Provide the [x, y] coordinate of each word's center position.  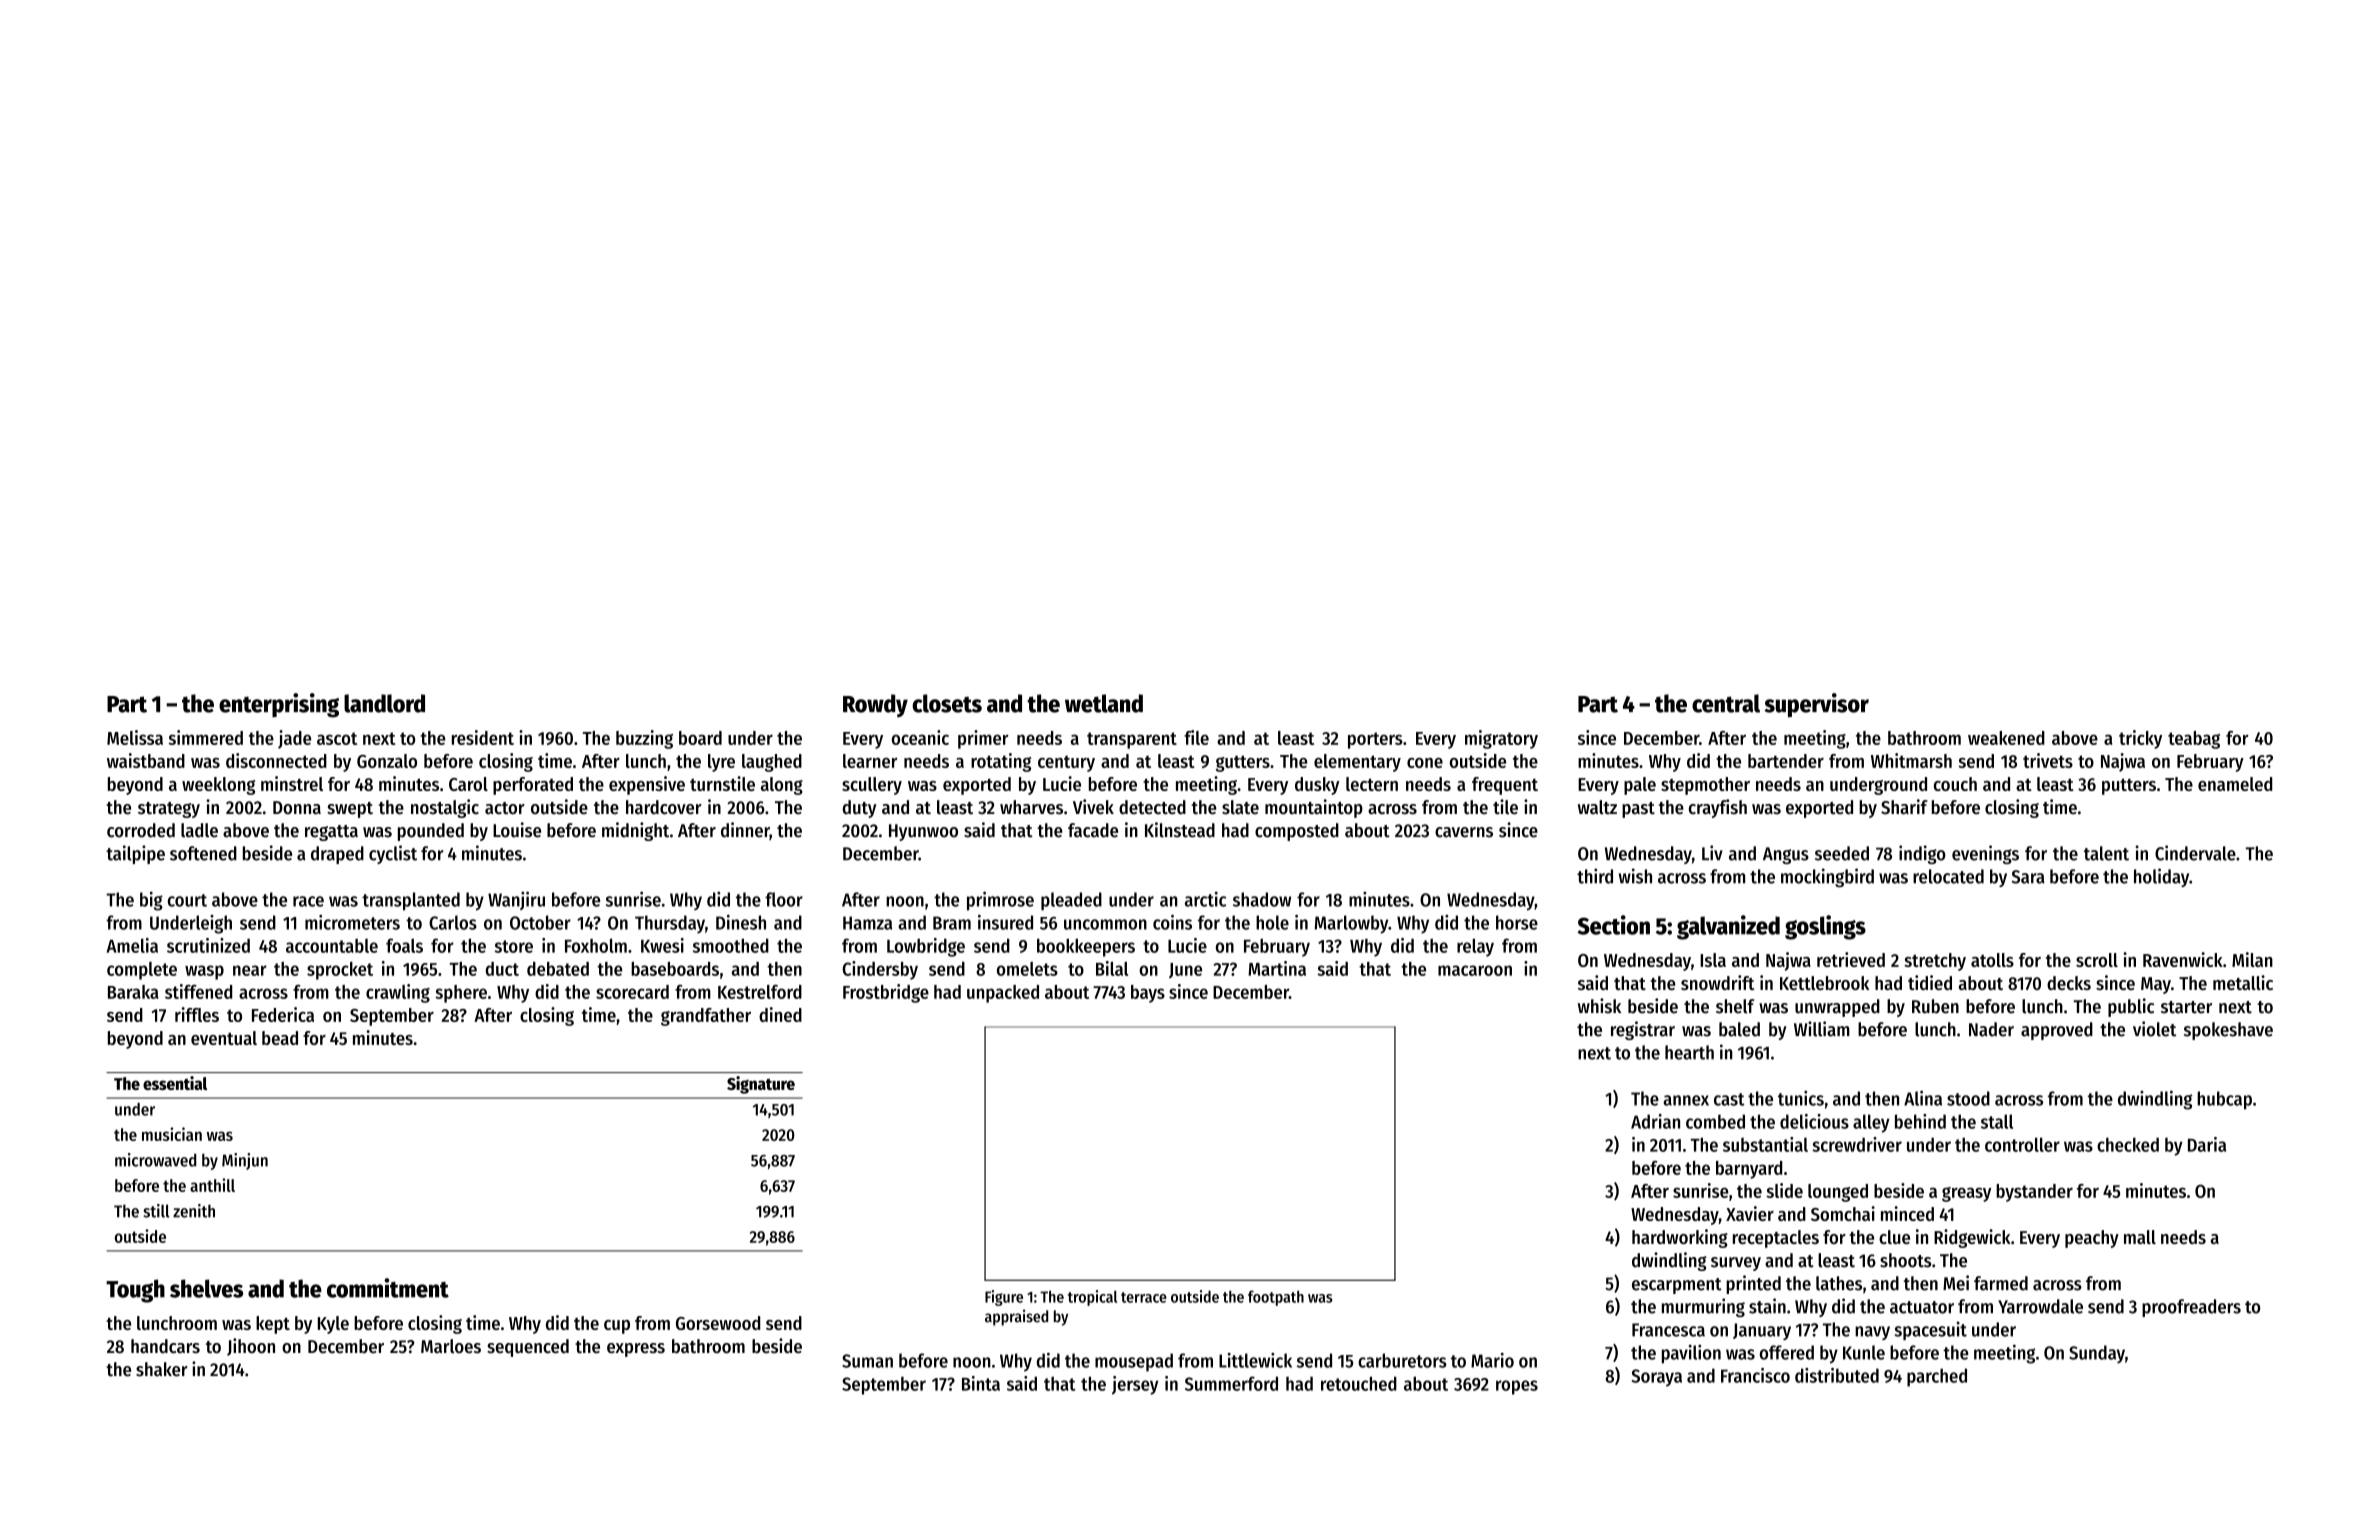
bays [1148, 994]
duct [502, 969]
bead [280, 1038]
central [1726, 703]
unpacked [1003, 994]
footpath [1276, 1298]
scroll [2097, 960]
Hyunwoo [923, 832]
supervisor [1816, 705]
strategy [169, 810]
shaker [162, 1369]
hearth [1689, 1052]
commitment [388, 1288]
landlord [384, 703]
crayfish [1718, 808]
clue [1894, 1237]
